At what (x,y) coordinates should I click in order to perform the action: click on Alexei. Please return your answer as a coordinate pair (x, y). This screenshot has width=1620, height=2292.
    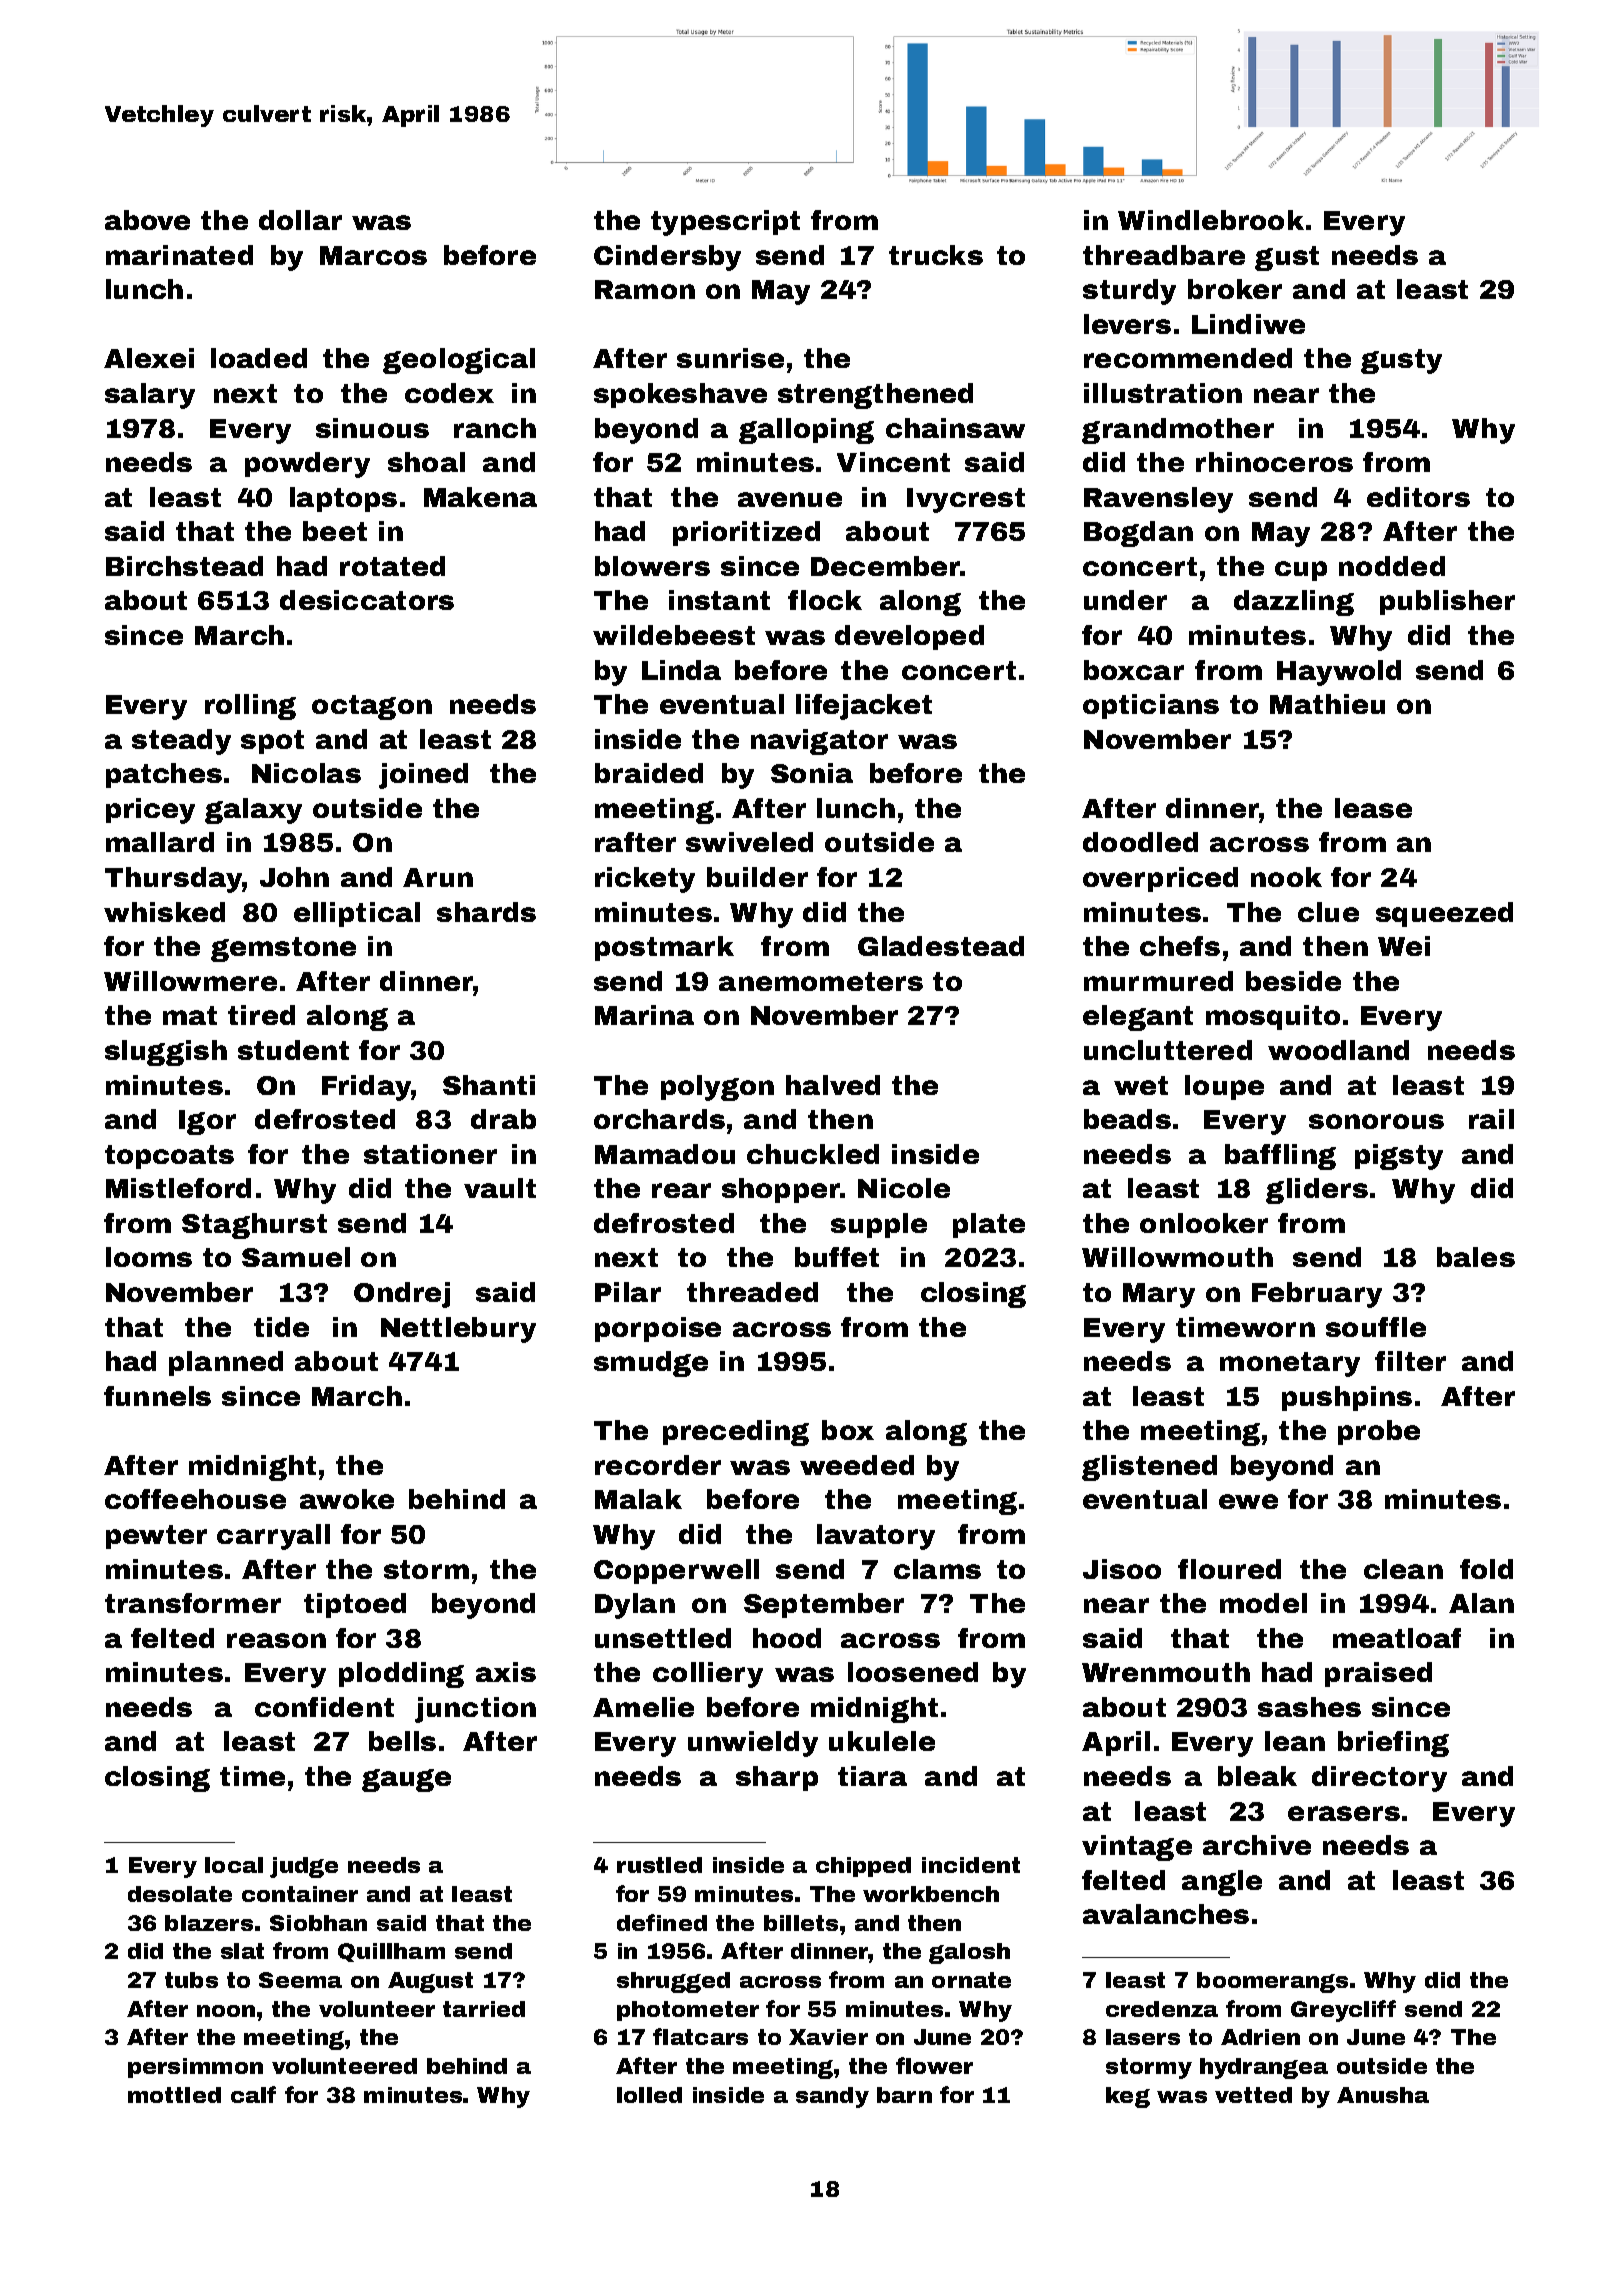
    Looking at the image, I should click on (149, 358).
